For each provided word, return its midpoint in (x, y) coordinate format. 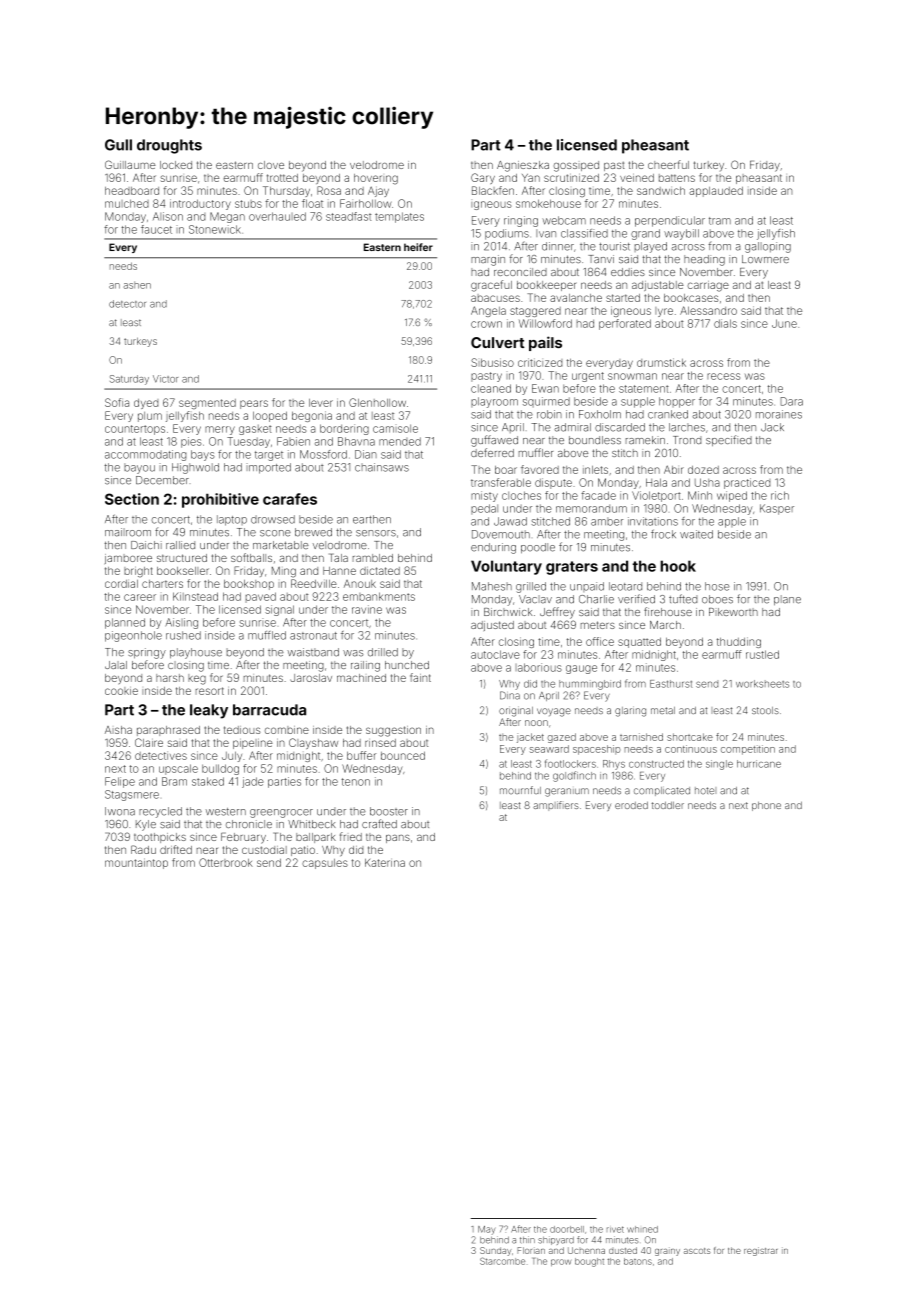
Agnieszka (523, 166)
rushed (183, 635)
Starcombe (502, 1261)
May (486, 1230)
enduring (493, 548)
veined (637, 178)
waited (696, 534)
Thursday (286, 191)
